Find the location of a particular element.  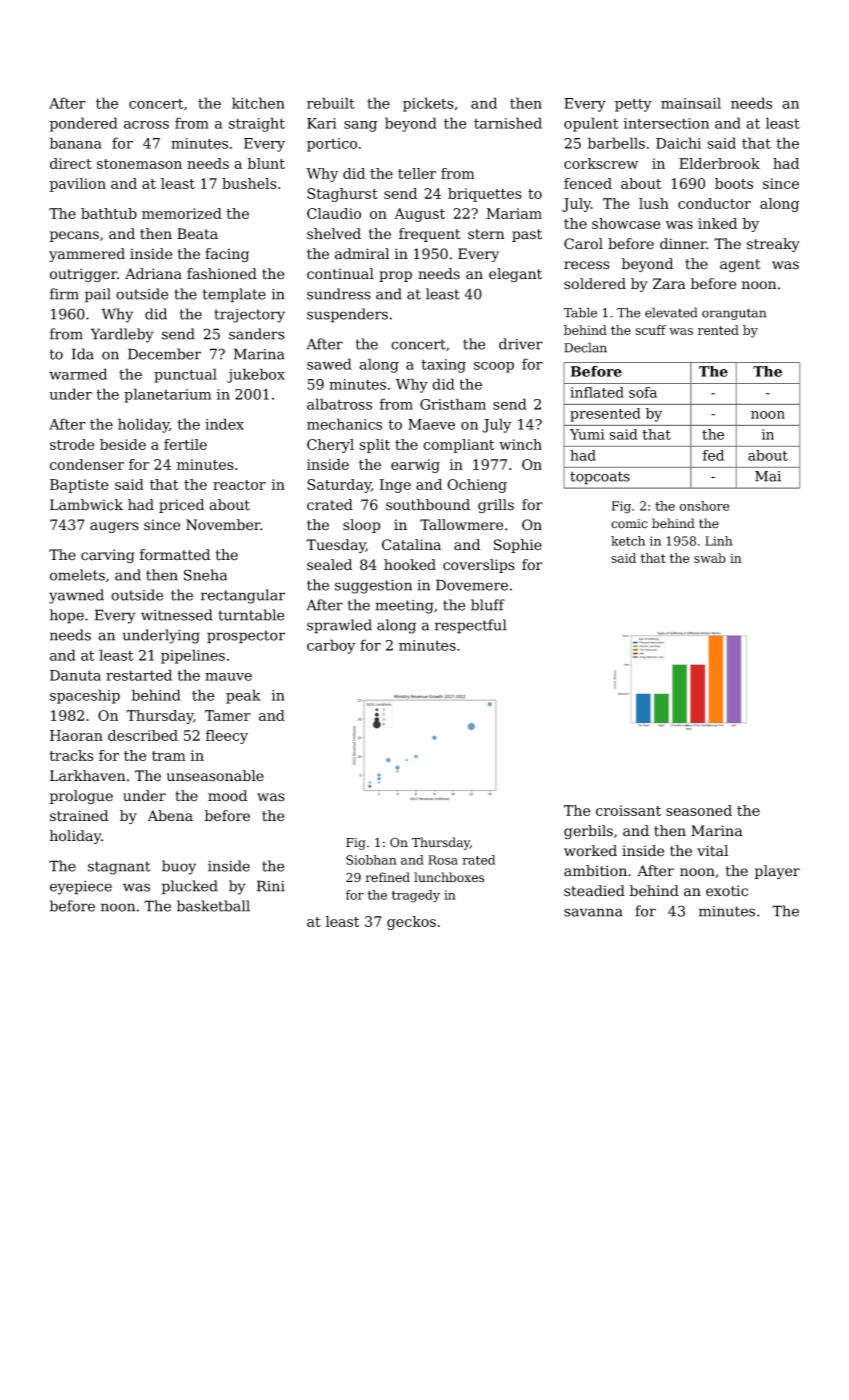

exotic is located at coordinates (727, 891).
